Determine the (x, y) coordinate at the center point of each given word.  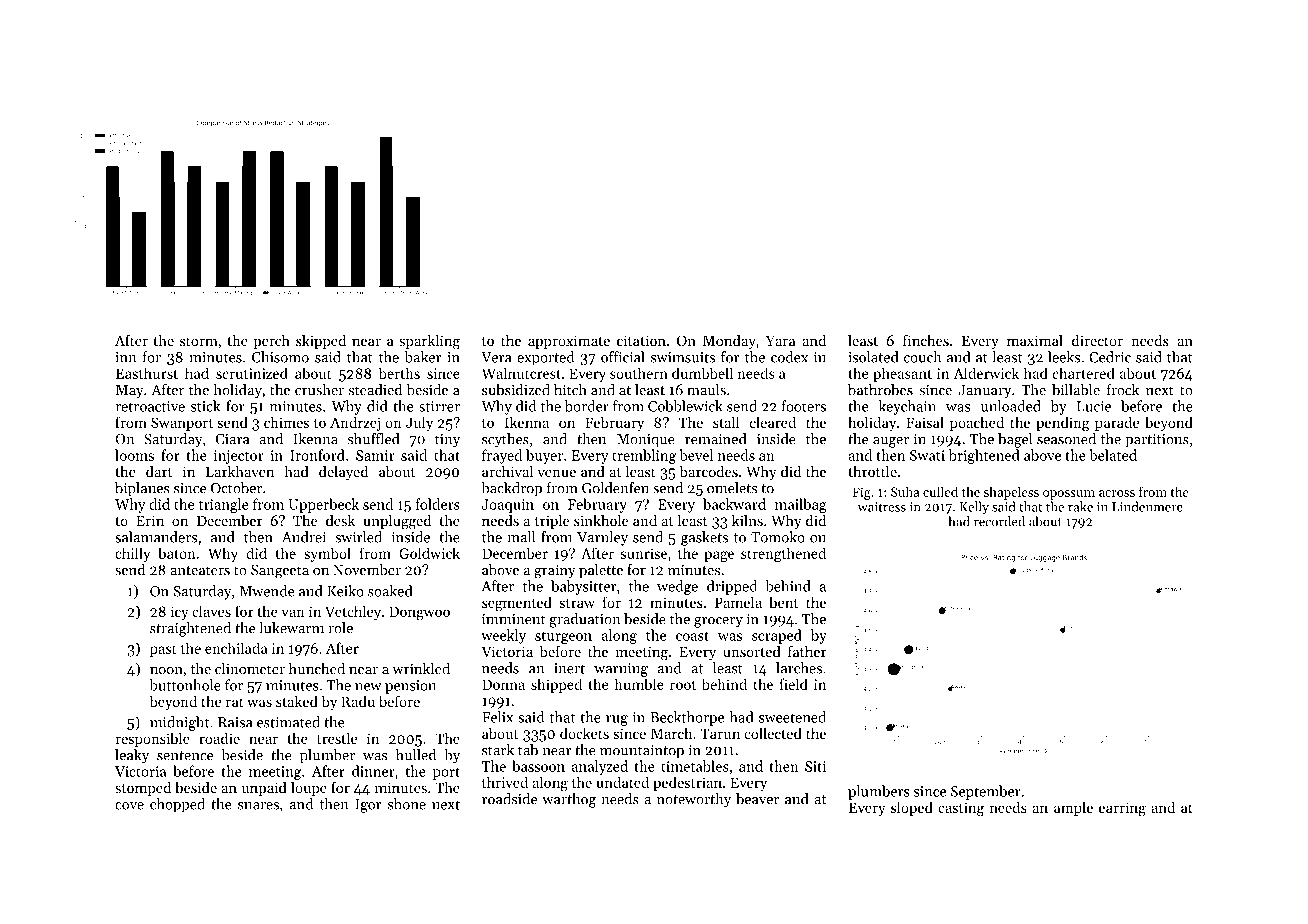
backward (734, 504)
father (807, 651)
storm (199, 341)
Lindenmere (1147, 506)
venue (556, 473)
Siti (815, 766)
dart (159, 471)
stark (498, 750)
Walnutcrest (521, 373)
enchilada (236, 648)
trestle (337, 738)
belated (1113, 455)
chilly (132, 554)
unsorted (752, 651)
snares (258, 806)
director (1097, 340)
